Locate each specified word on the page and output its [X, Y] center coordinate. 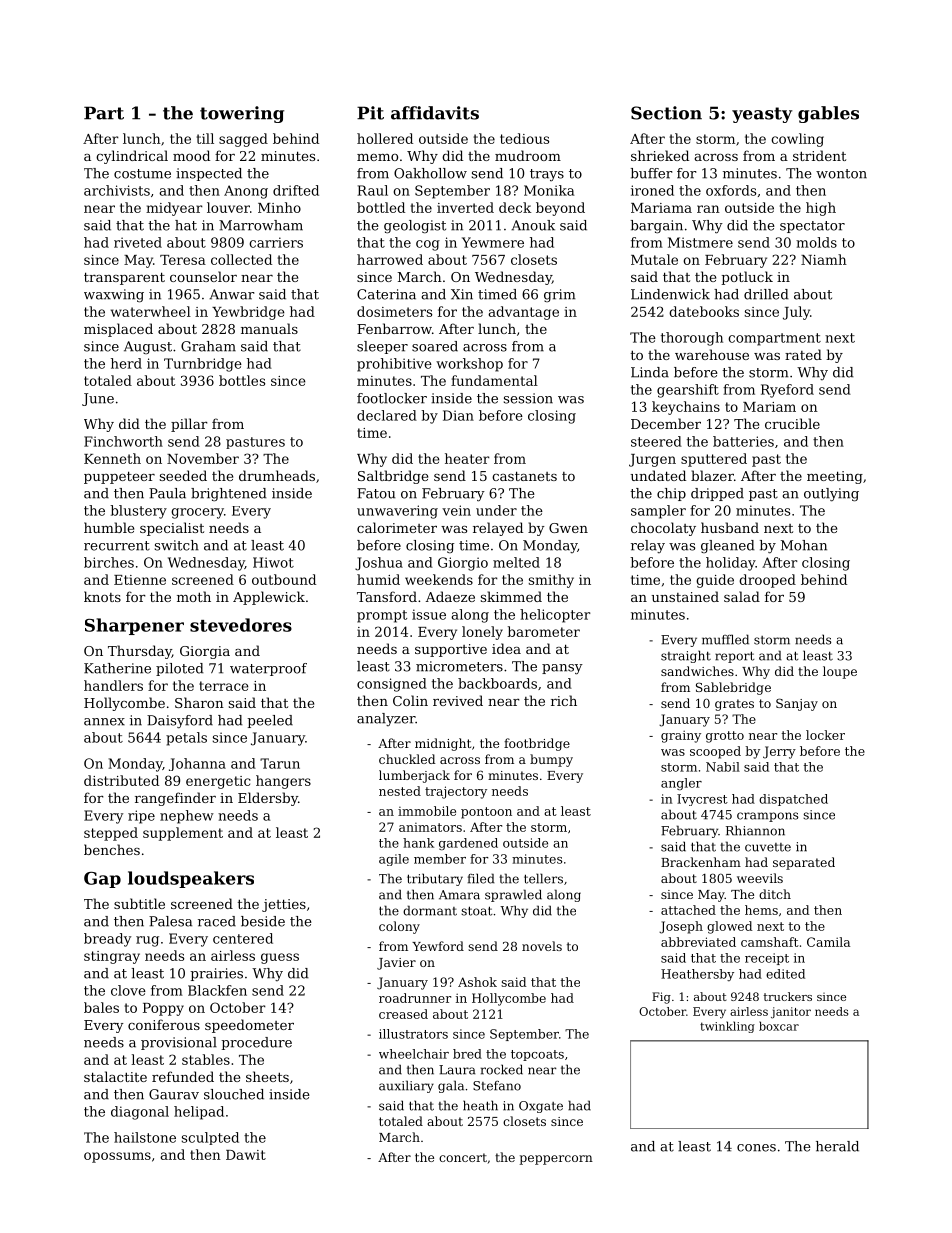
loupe [840, 672]
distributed [121, 780]
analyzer [386, 719]
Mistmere [700, 242]
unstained [685, 596]
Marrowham [261, 225]
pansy [562, 669]
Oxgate [541, 1107]
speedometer [249, 1026]
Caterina [386, 294]
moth [194, 596]
